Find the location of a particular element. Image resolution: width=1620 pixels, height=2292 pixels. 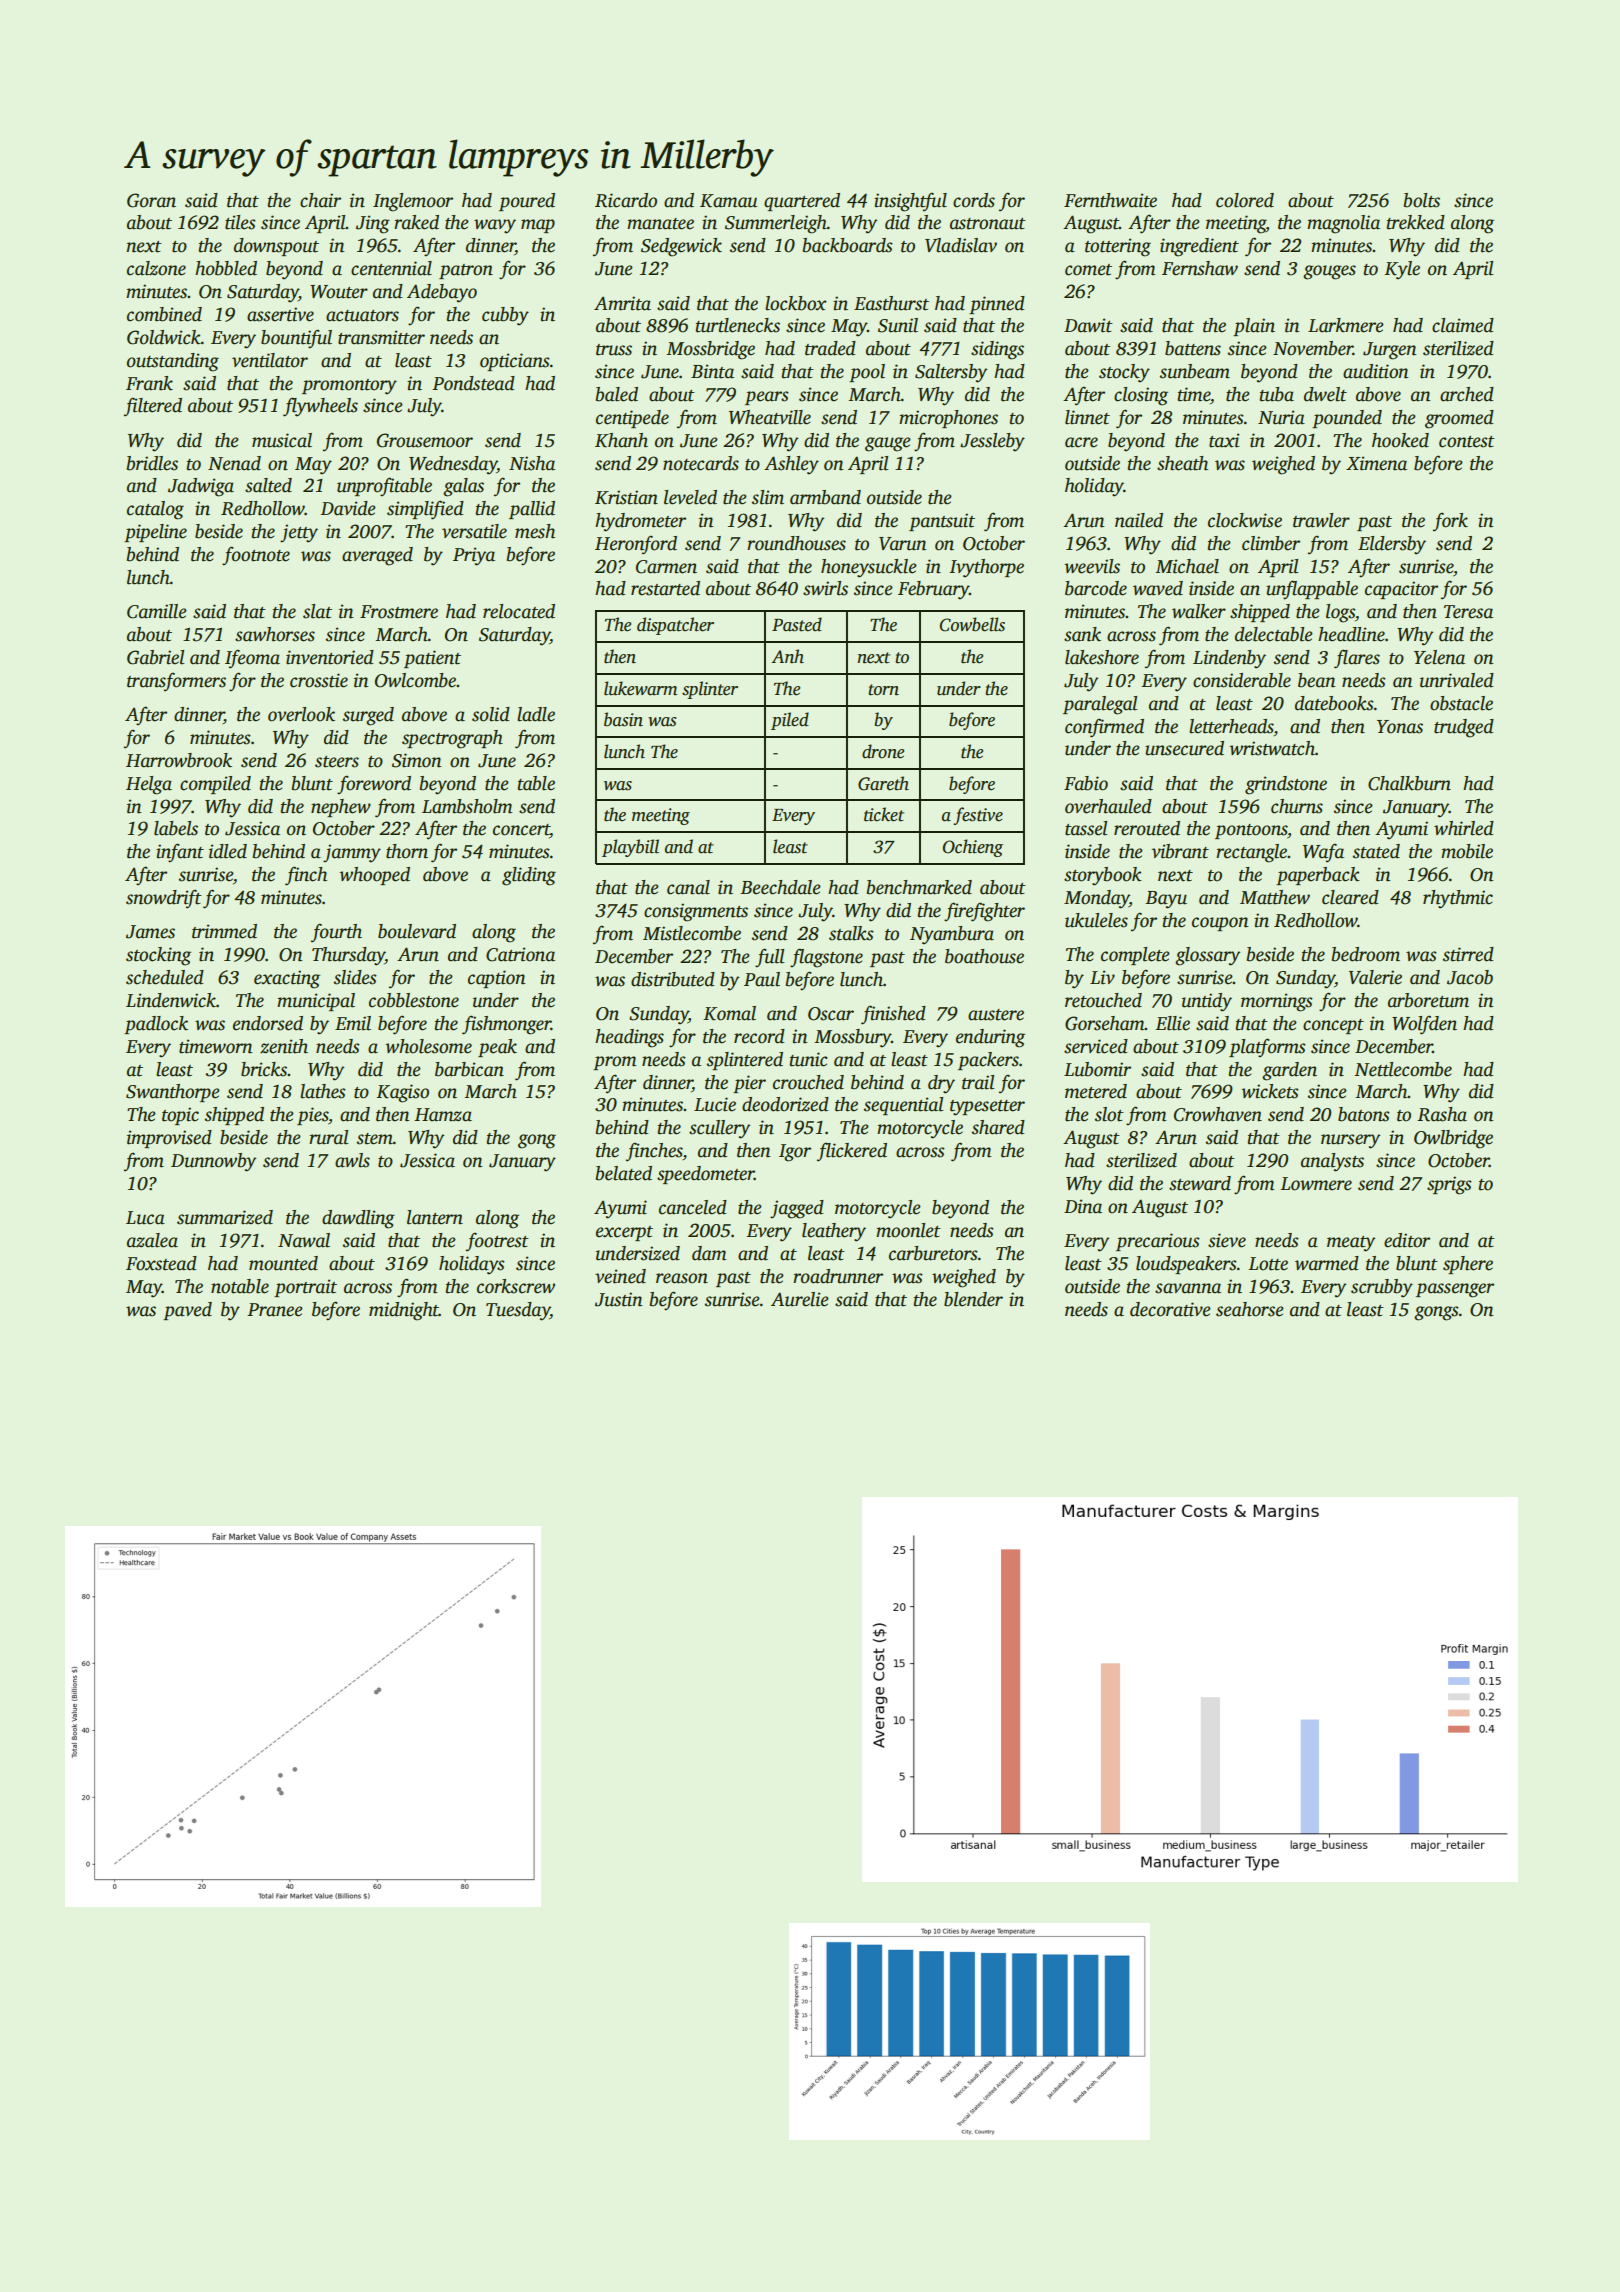

trimmed is located at coordinates (224, 931).
